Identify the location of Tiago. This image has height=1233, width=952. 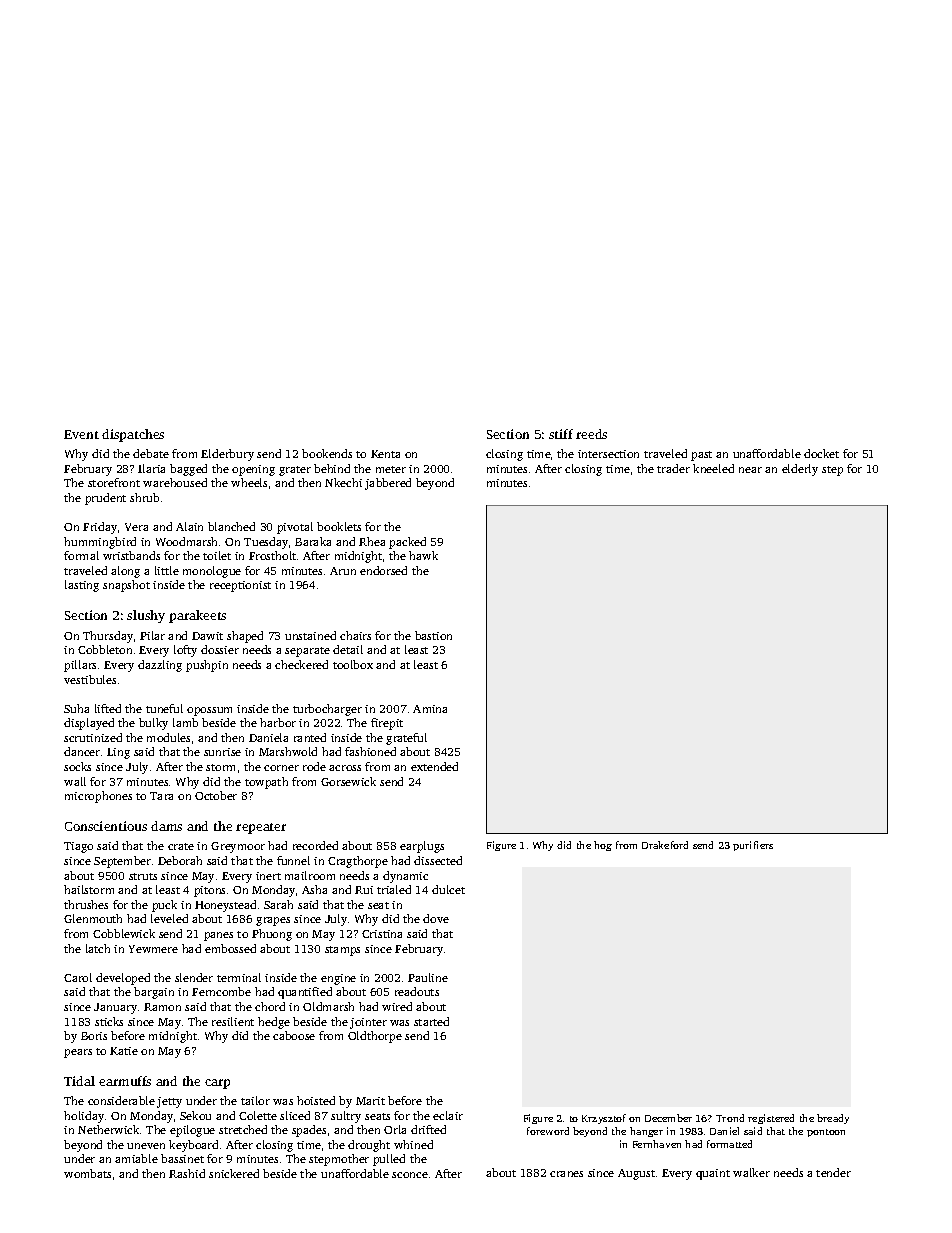
(78, 847).
